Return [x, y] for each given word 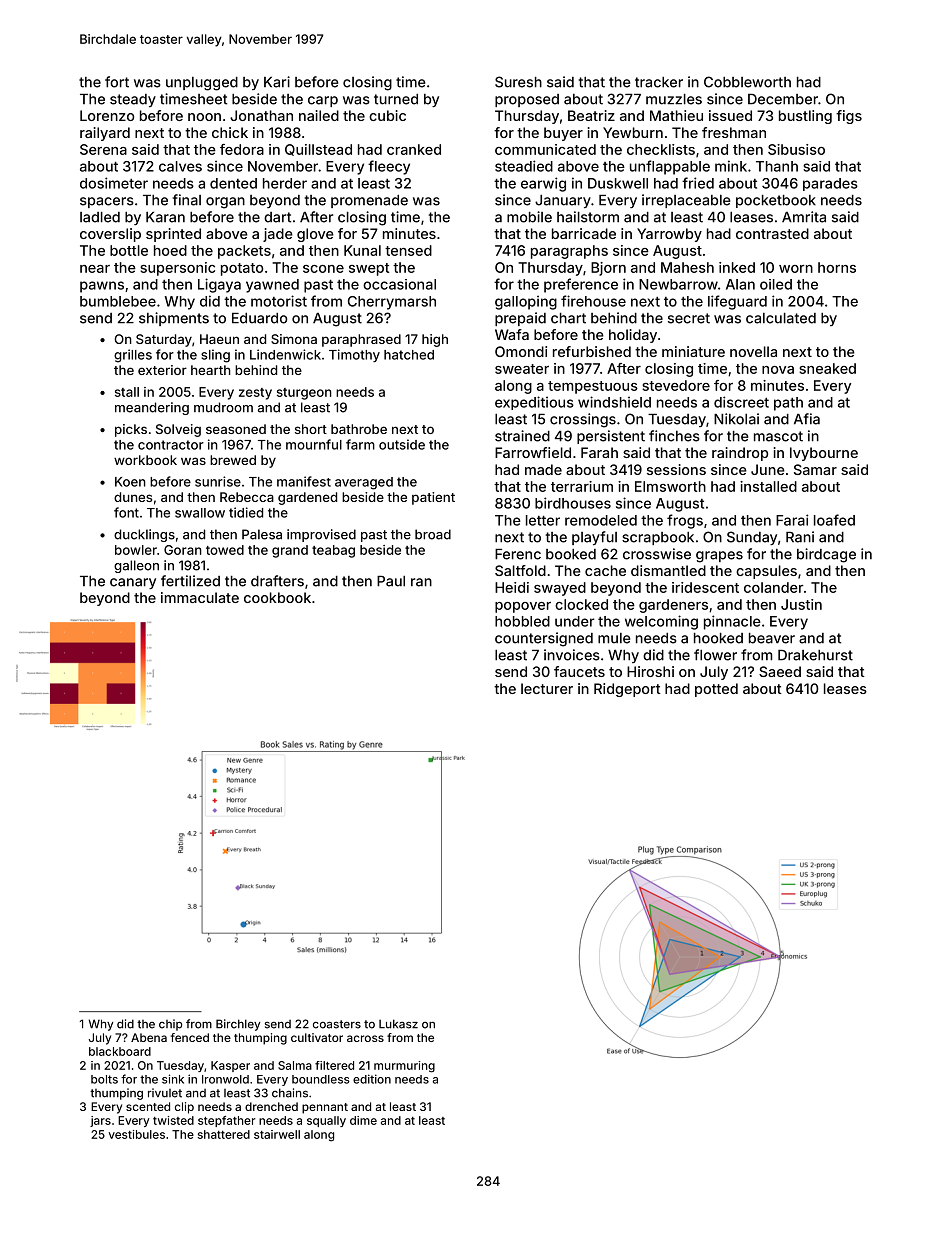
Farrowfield [533, 452]
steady [133, 100]
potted [716, 690]
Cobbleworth [747, 82]
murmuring [404, 1067]
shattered [223, 1134]
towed [225, 550]
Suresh [518, 82]
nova [778, 370]
